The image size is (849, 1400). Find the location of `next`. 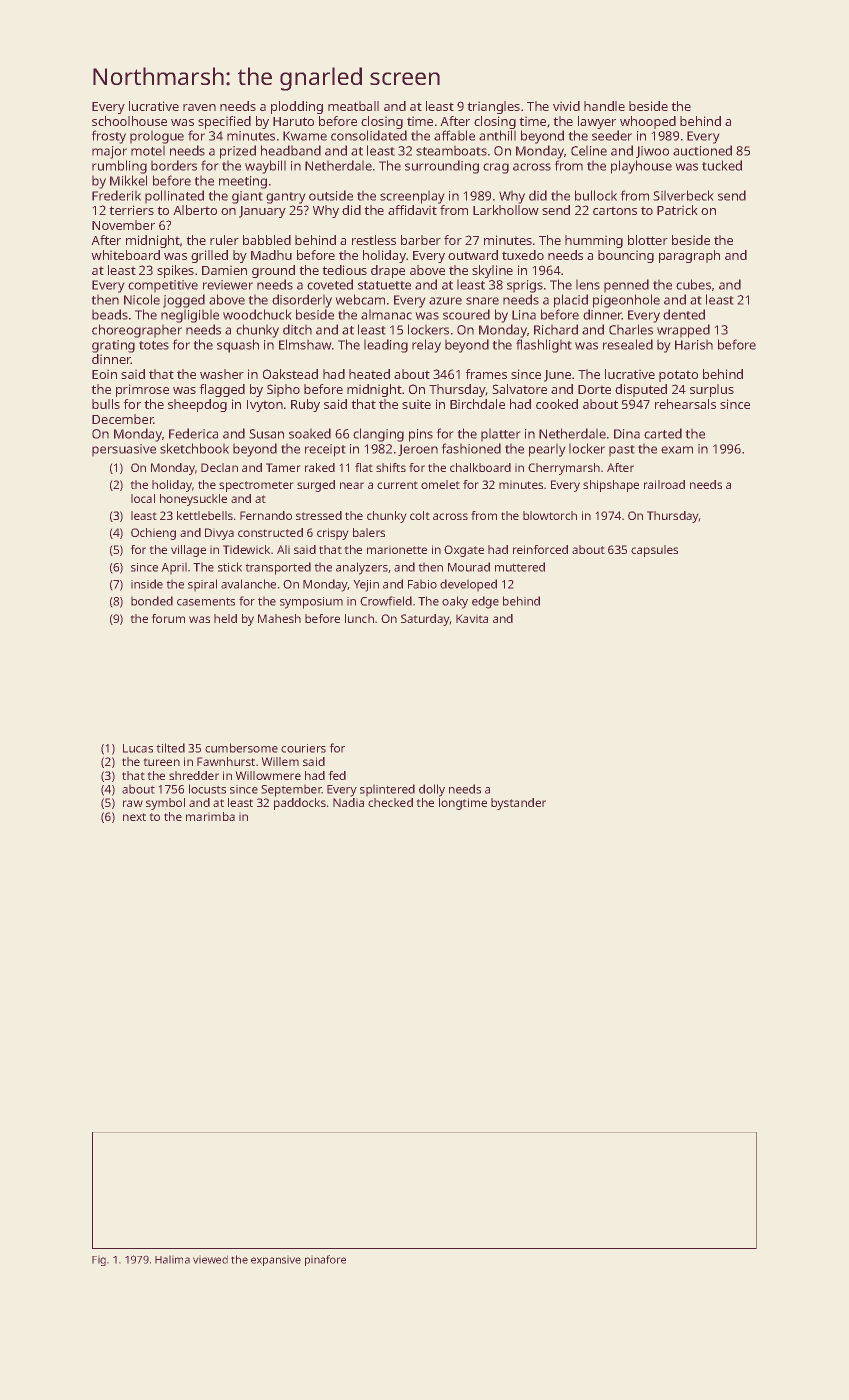

next is located at coordinates (134, 817).
